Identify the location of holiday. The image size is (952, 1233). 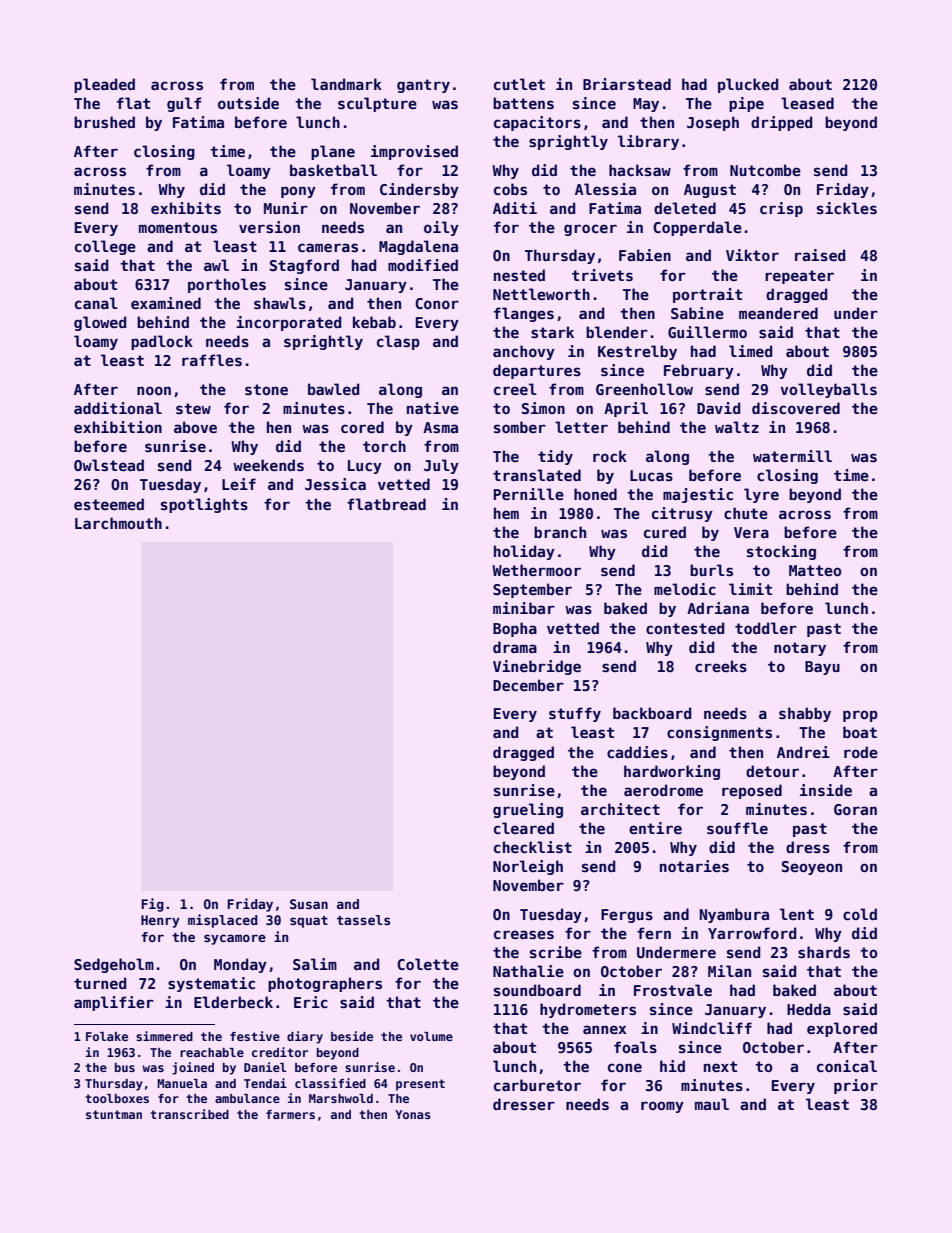
(524, 552).
